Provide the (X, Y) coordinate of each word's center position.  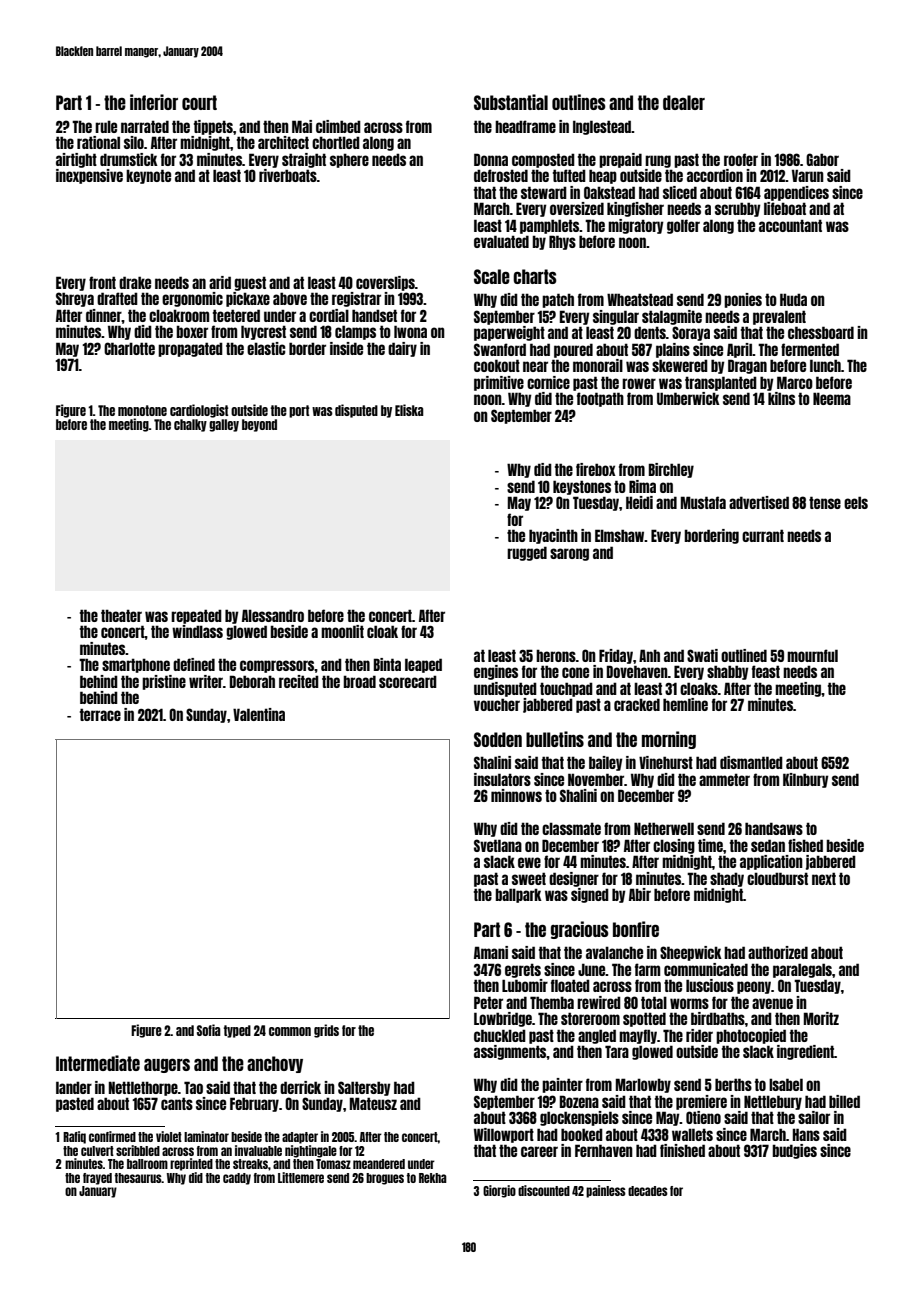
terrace (100, 714)
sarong (569, 554)
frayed (97, 1179)
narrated (145, 126)
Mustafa (703, 502)
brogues (385, 1179)
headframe (525, 126)
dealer (684, 102)
